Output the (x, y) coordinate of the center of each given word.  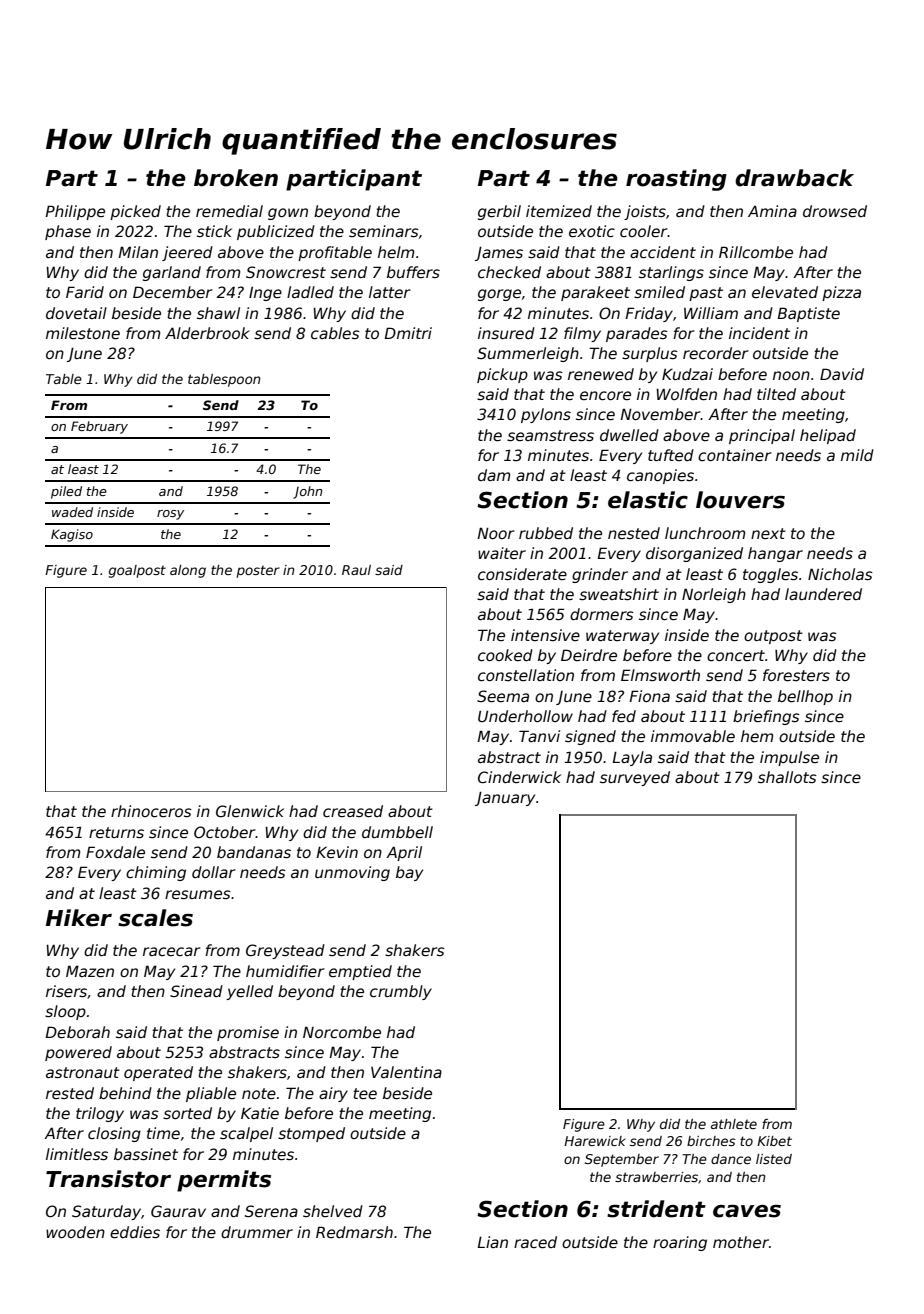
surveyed (635, 778)
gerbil (499, 212)
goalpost (137, 571)
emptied (360, 972)
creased (353, 811)
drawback (794, 178)
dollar (214, 872)
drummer (257, 1232)
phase (68, 232)
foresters (796, 675)
